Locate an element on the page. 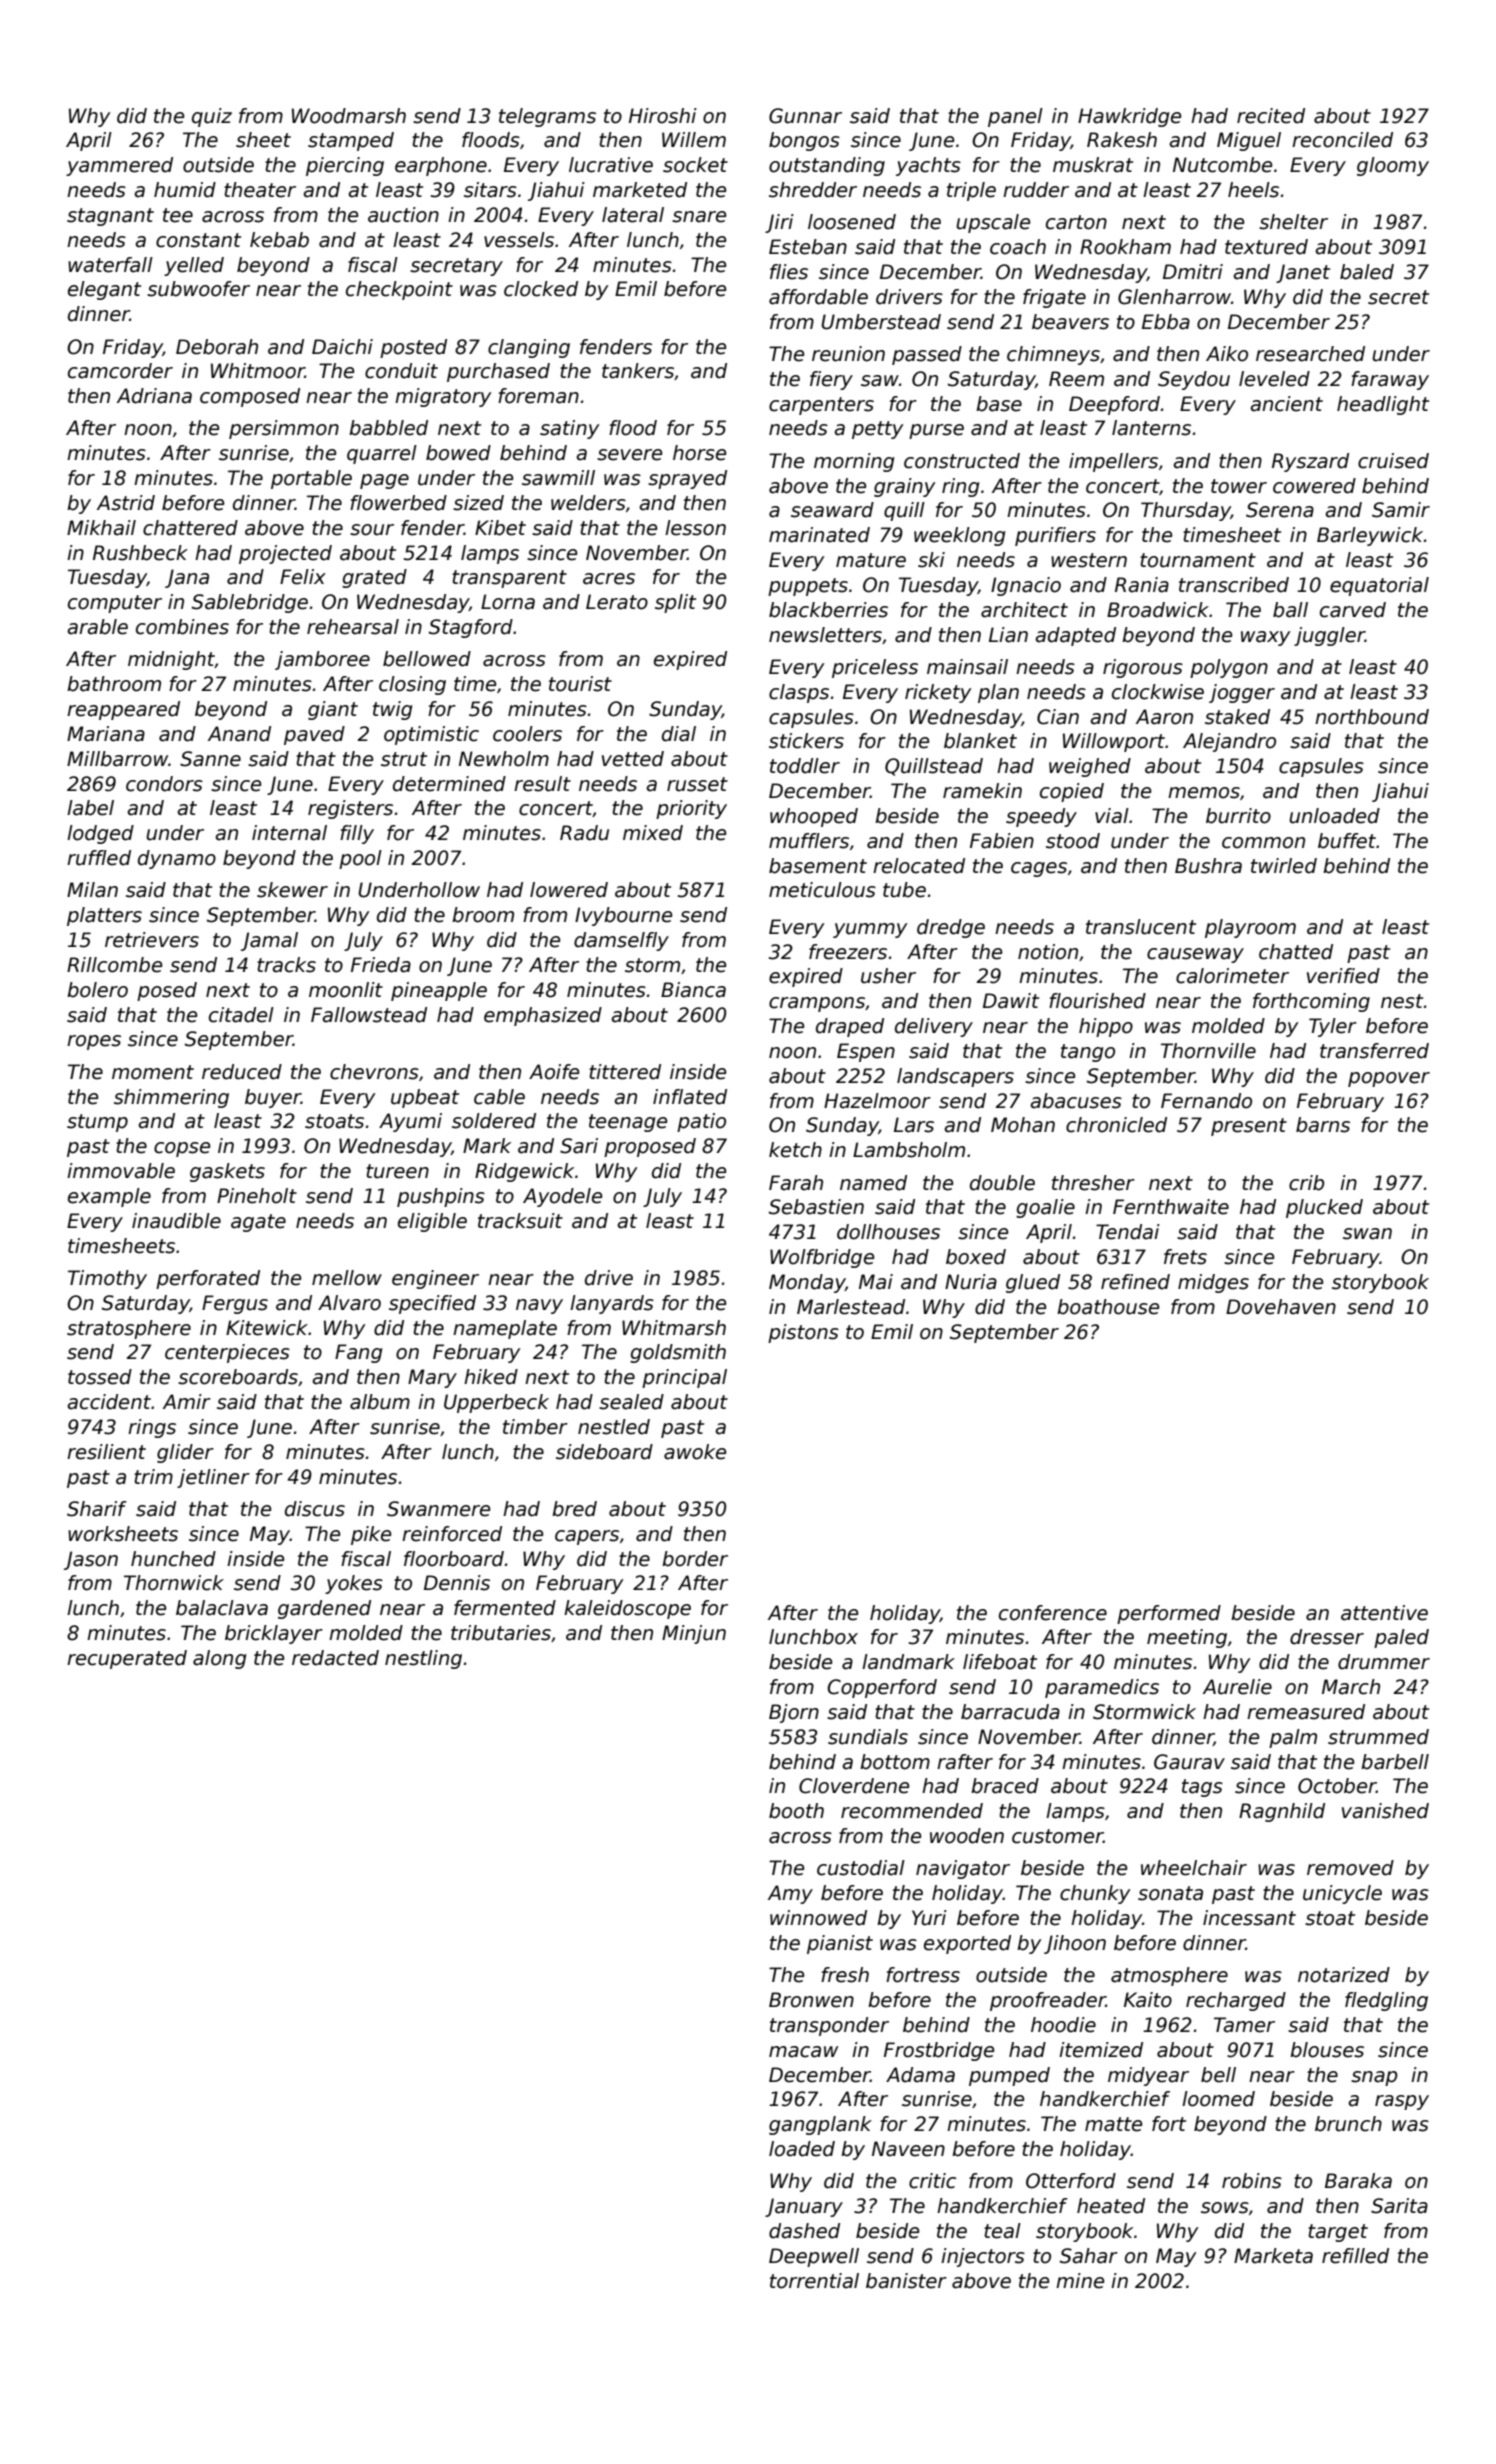 The image size is (1496, 2464). tankers is located at coordinates (638, 371).
